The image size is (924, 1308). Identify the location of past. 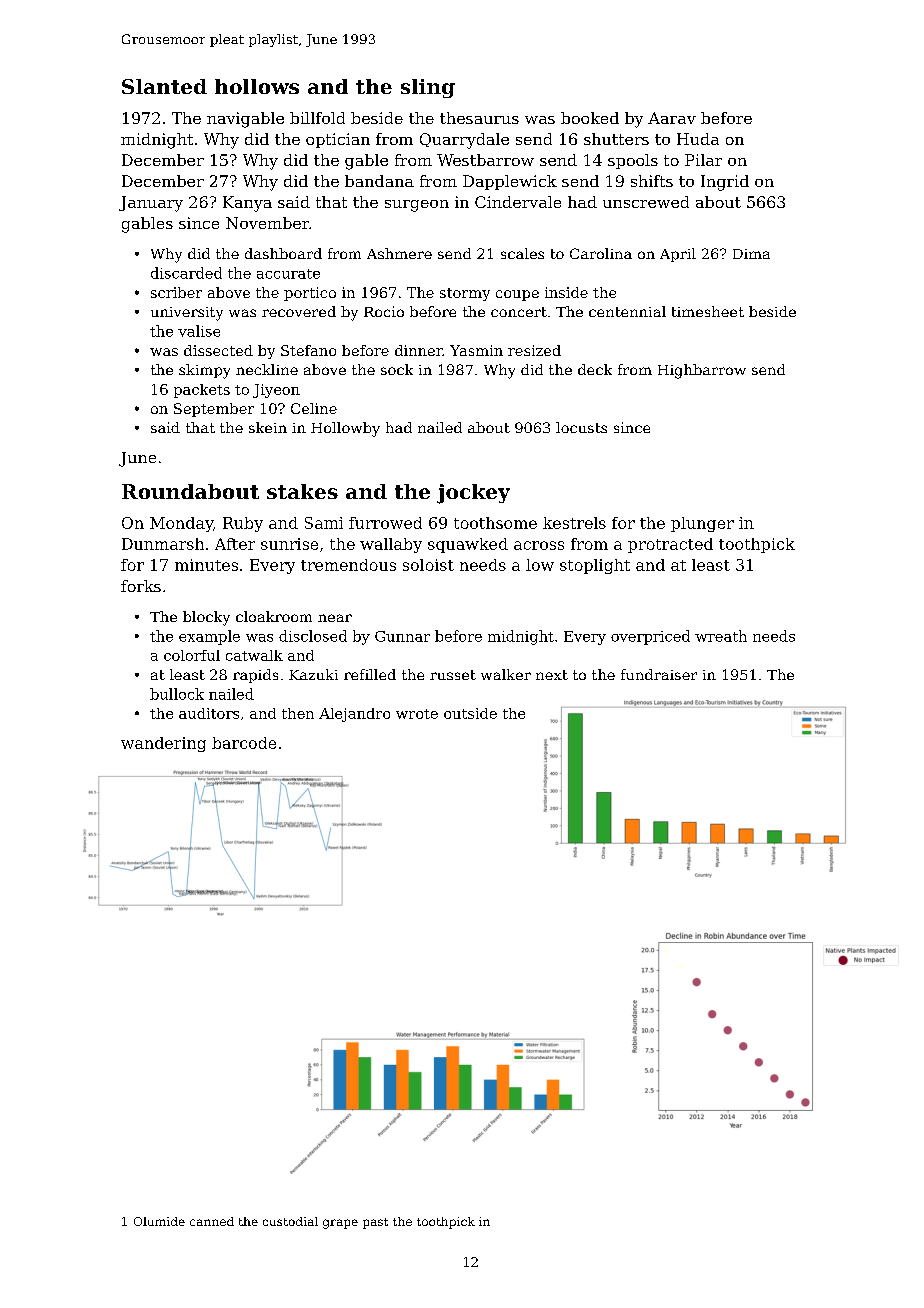
(375, 1223).
